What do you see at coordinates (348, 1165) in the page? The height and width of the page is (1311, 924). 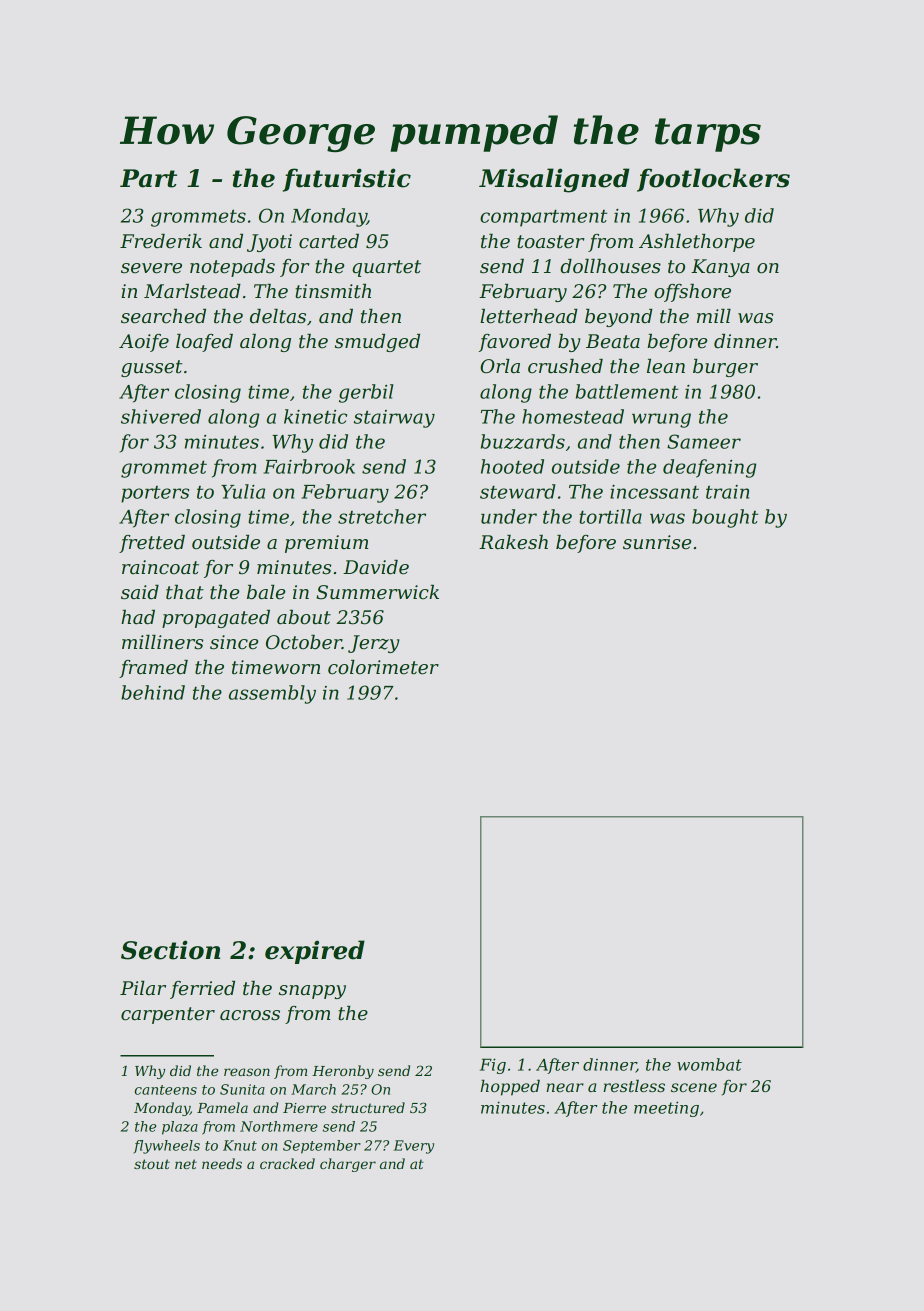 I see `charger` at bounding box center [348, 1165].
